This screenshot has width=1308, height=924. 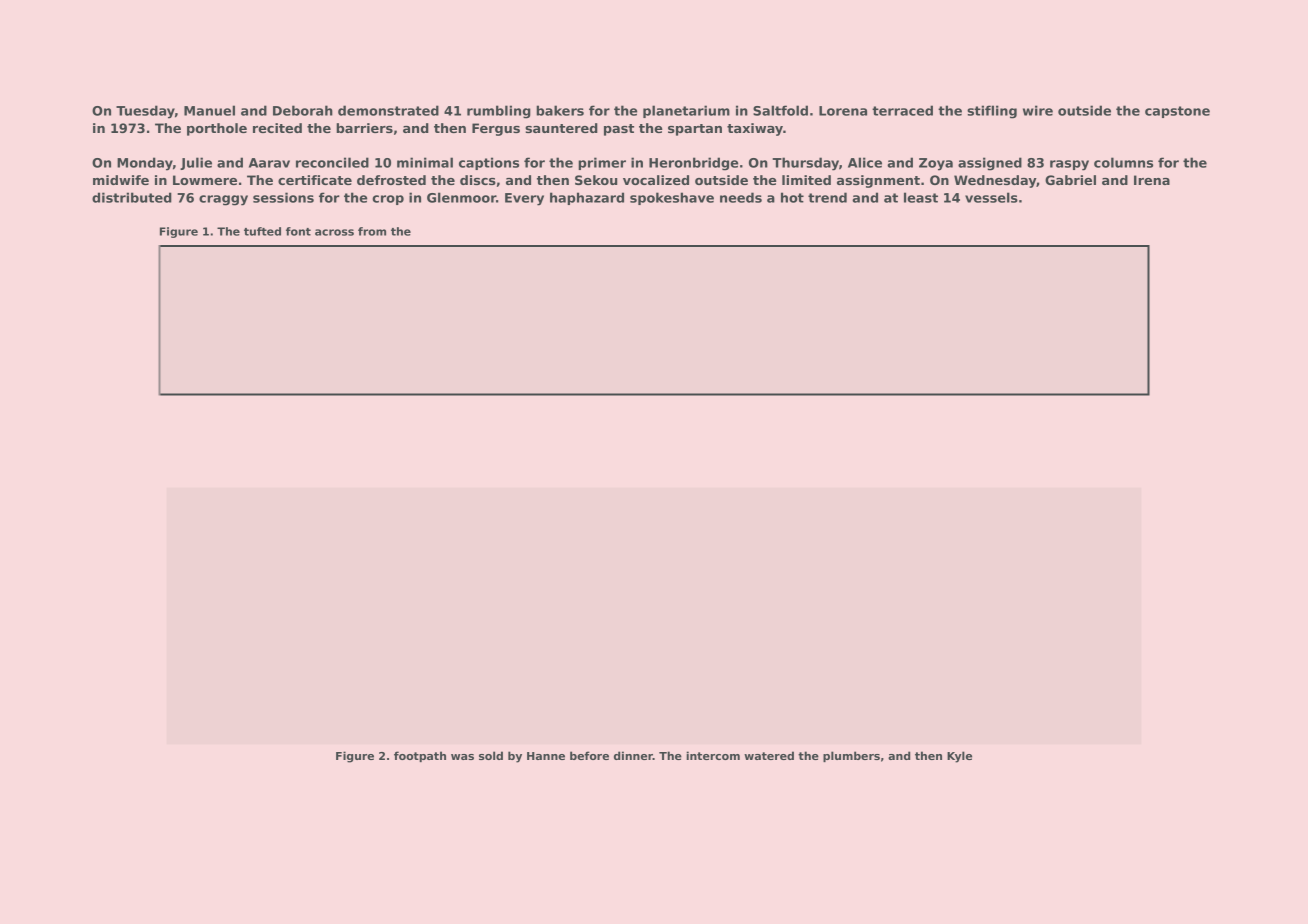 I want to click on vessels, so click(x=991, y=197).
